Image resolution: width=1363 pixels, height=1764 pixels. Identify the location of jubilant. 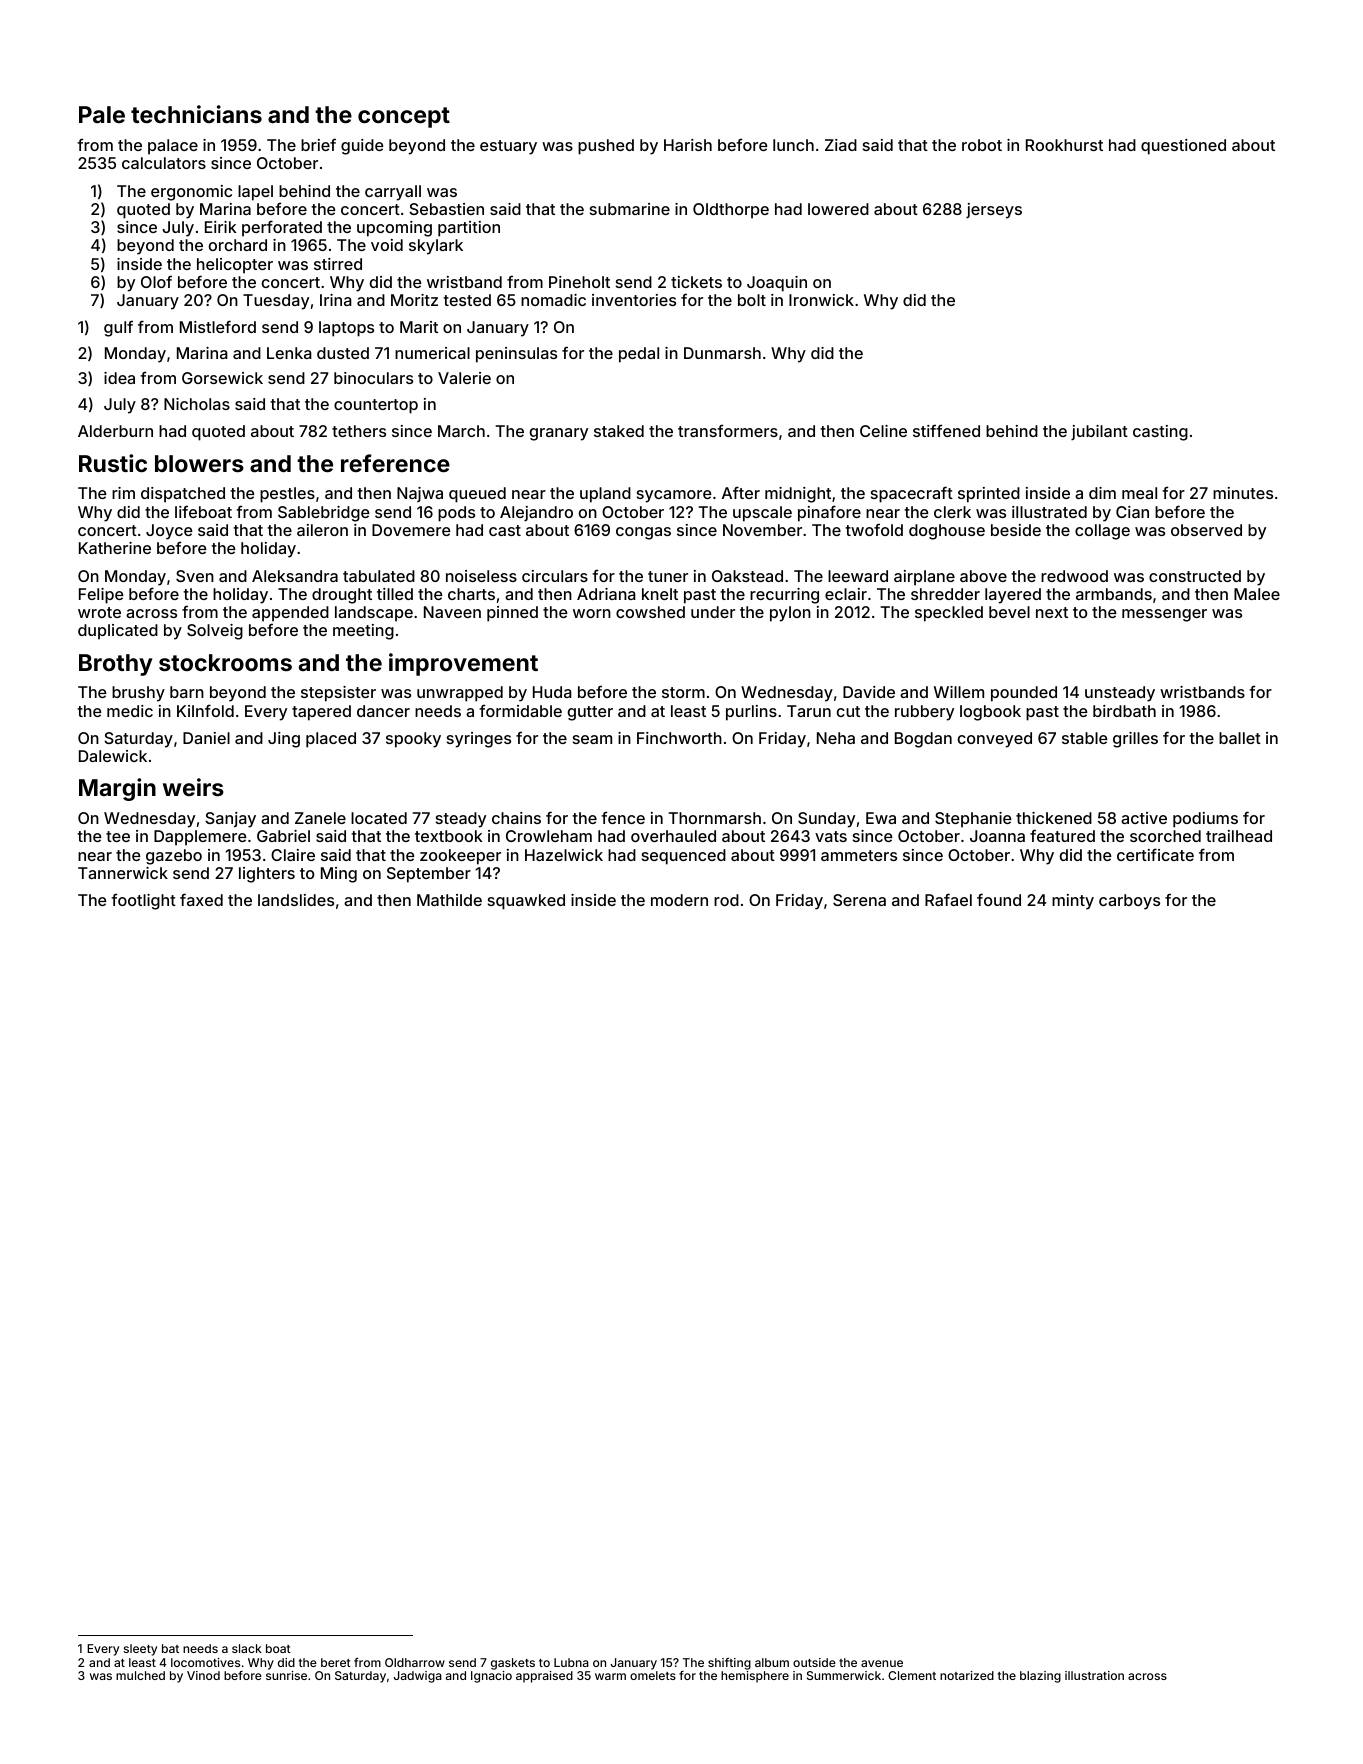
(1099, 432).
